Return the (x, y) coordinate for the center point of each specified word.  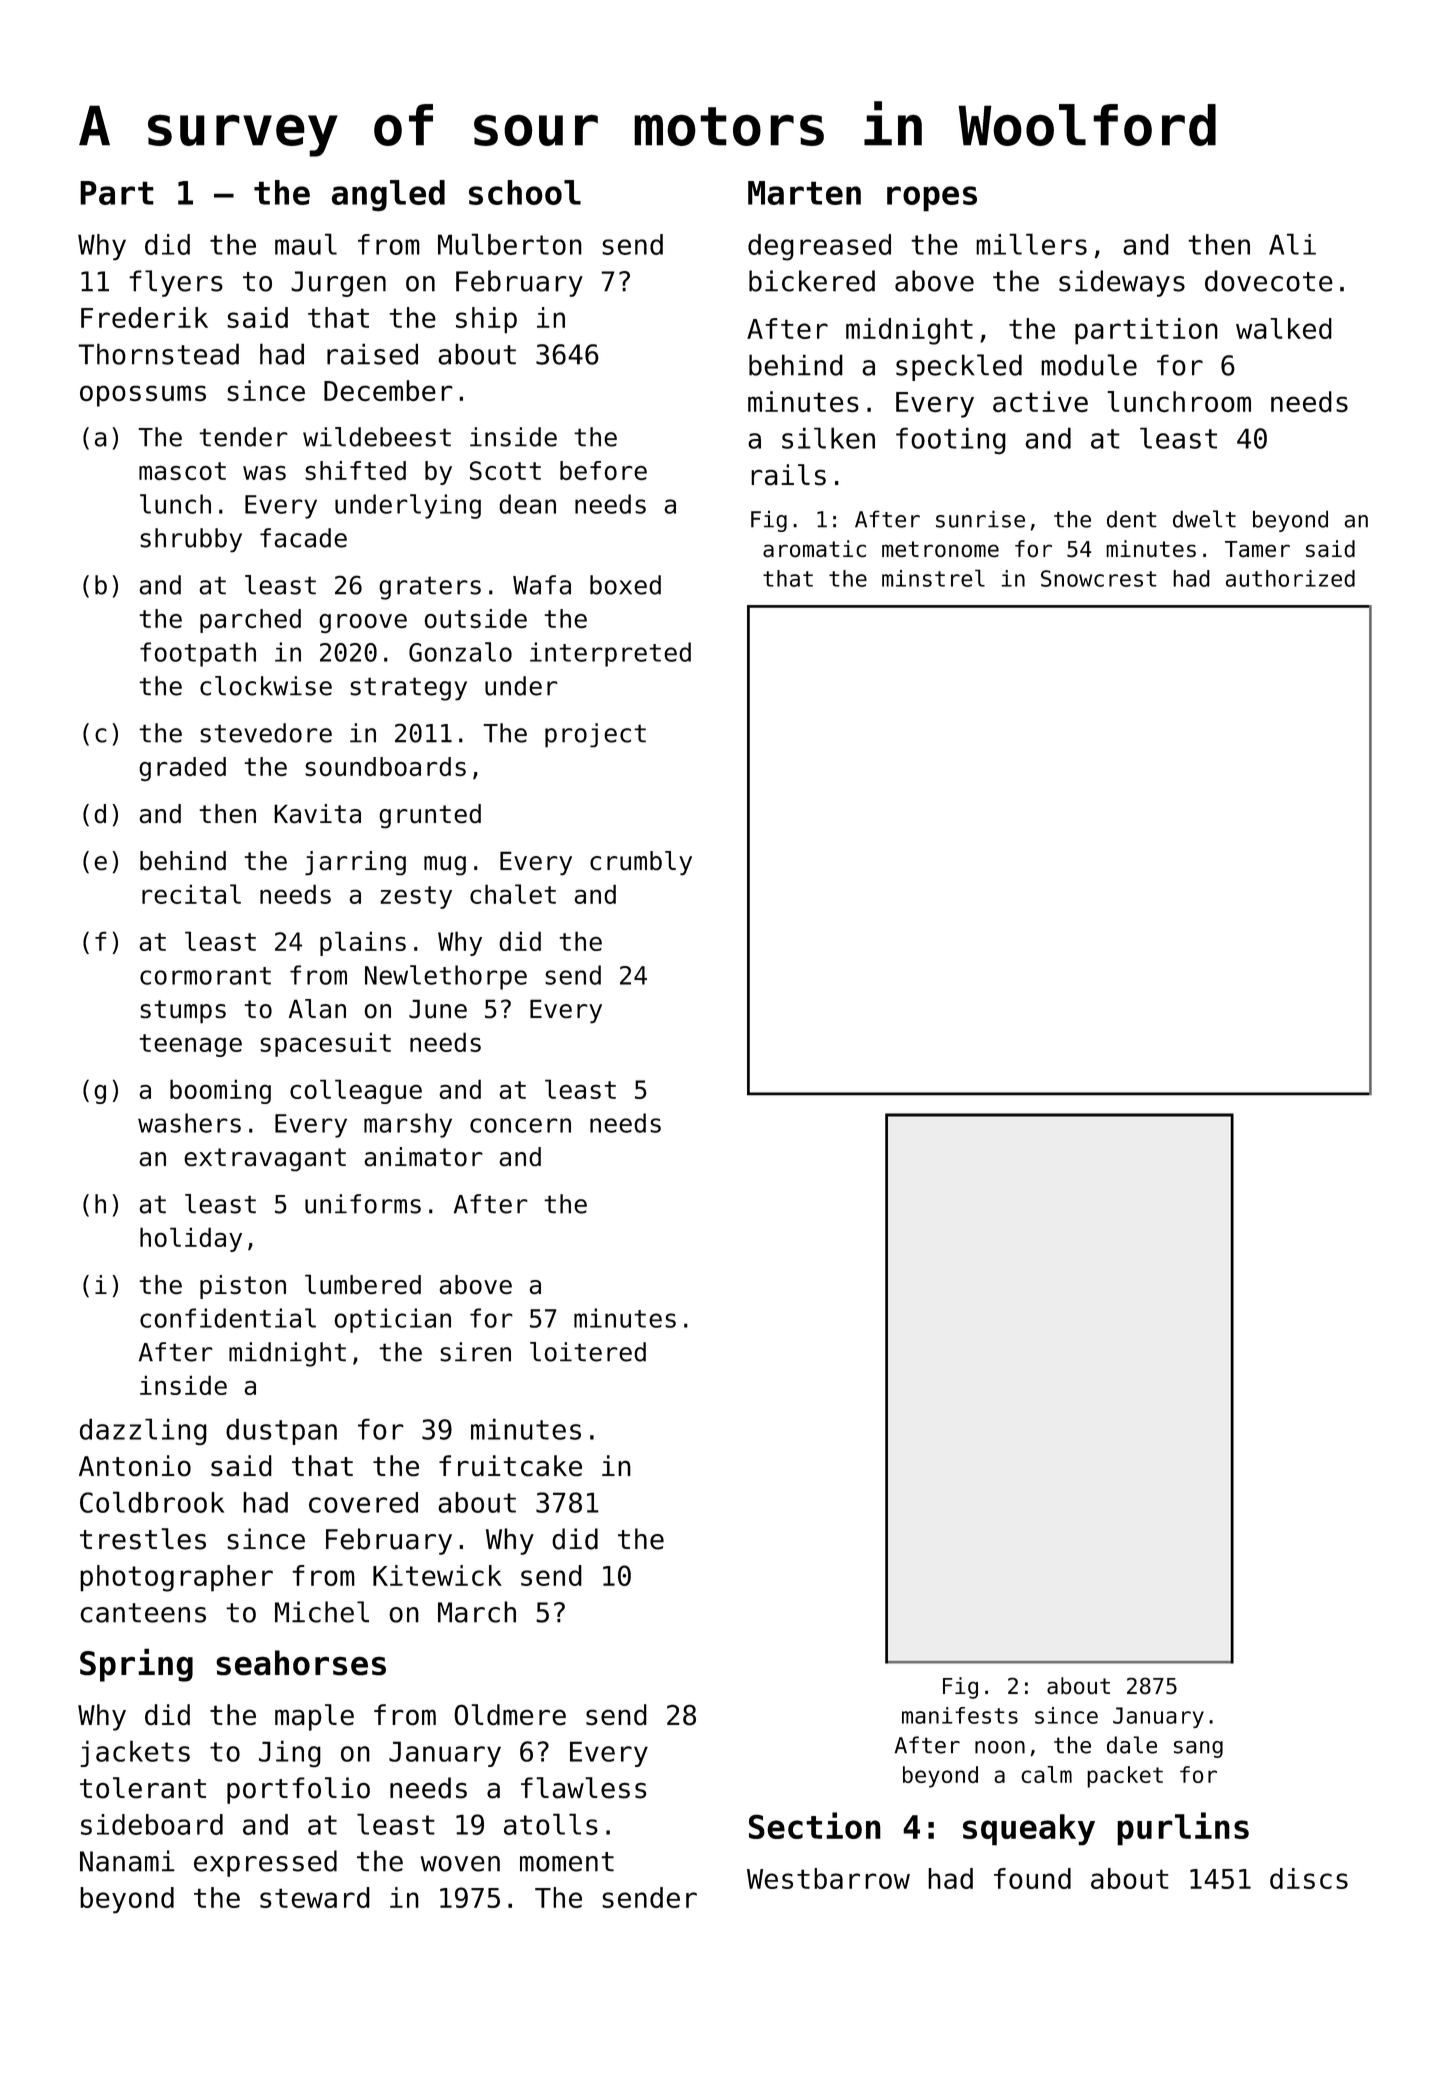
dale (1132, 1745)
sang (1198, 1749)
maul (306, 244)
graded (182, 769)
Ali (1292, 244)
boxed (625, 585)
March (477, 1612)
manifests (960, 1715)
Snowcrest (1099, 578)
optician (392, 1320)
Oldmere (510, 1715)
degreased (819, 247)
